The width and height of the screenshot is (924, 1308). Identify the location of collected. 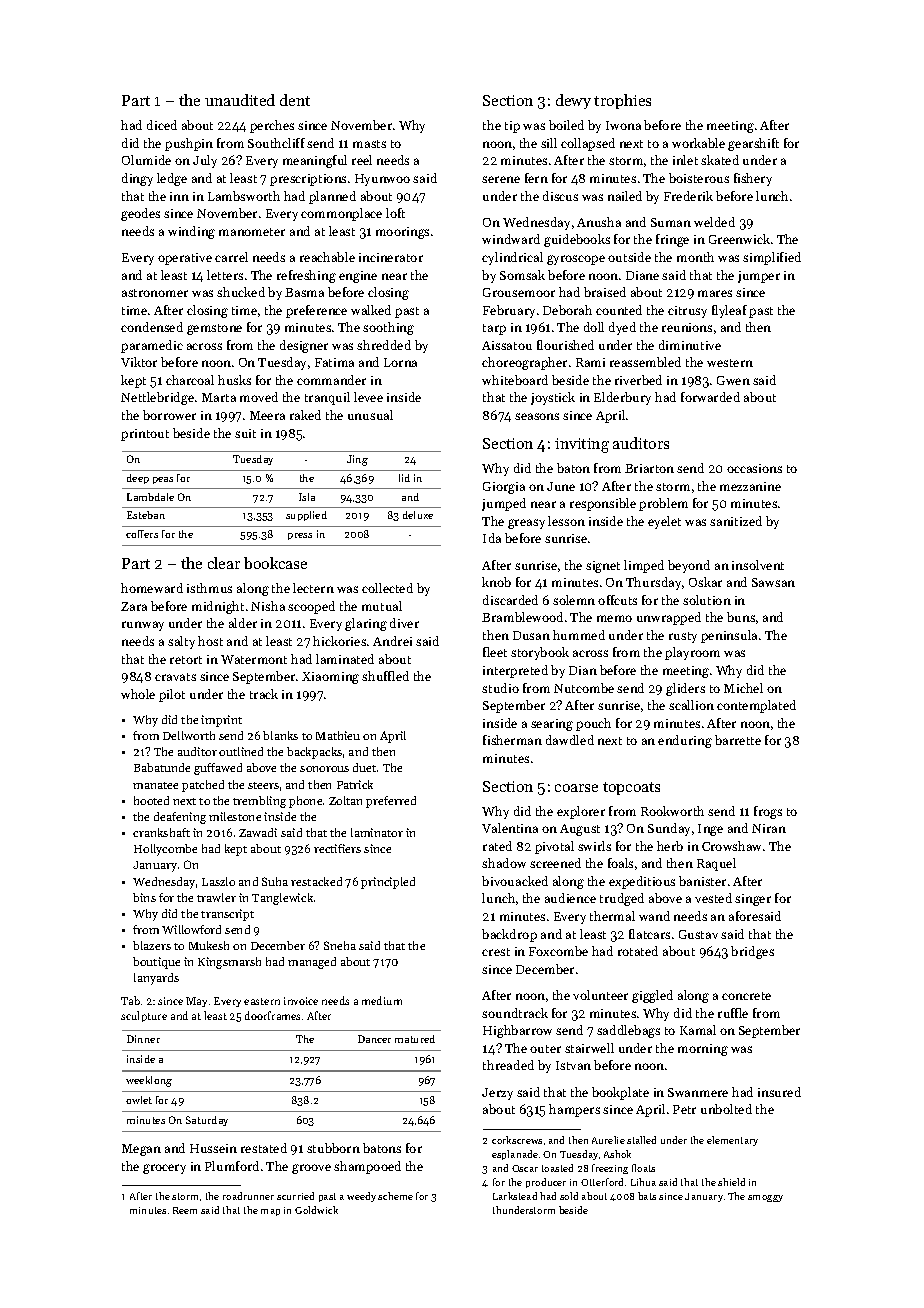
(387, 588).
